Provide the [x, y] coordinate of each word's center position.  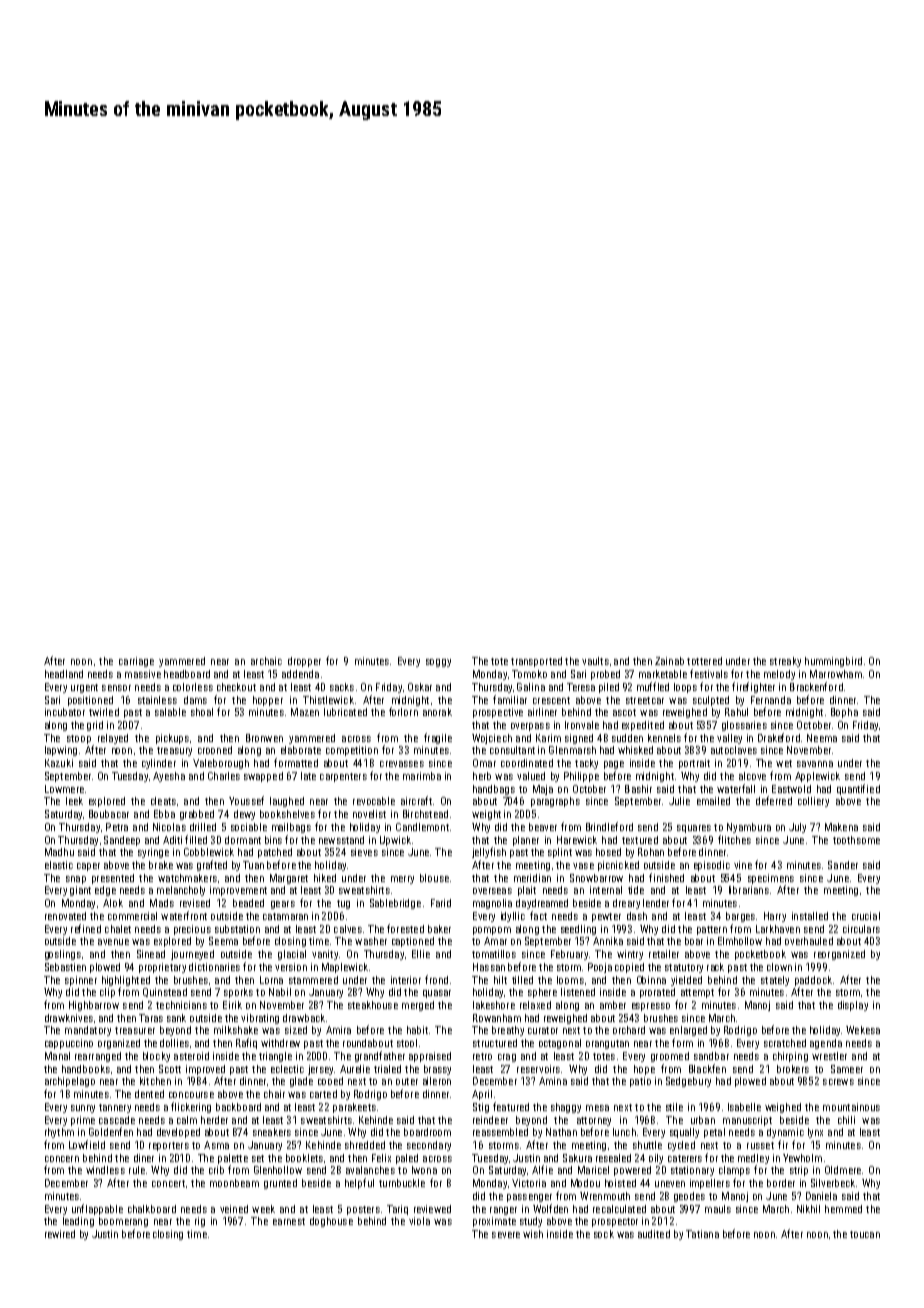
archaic [266, 661]
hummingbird [833, 662]
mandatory [88, 1031]
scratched [785, 1043]
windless [105, 1170]
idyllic [513, 917]
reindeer [490, 1120]
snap [76, 880]
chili [846, 1120]
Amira [338, 1030]
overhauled [809, 941]
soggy [438, 663]
